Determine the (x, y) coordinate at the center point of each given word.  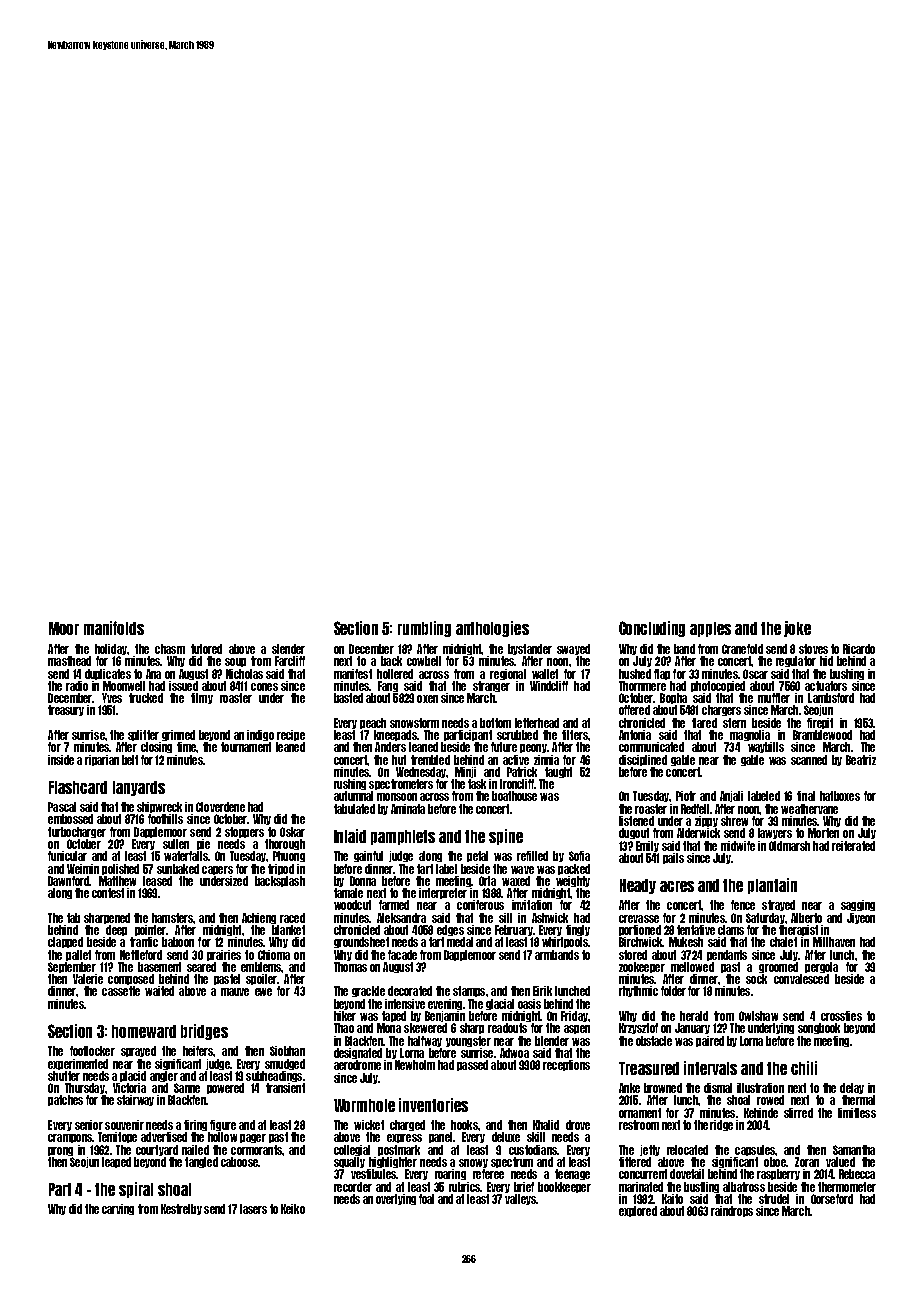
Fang (388, 686)
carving (118, 1209)
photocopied (718, 686)
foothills (165, 819)
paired (710, 1041)
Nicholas (244, 674)
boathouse (514, 796)
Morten (823, 833)
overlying (396, 1199)
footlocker (92, 1051)
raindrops (732, 1211)
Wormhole (364, 1105)
